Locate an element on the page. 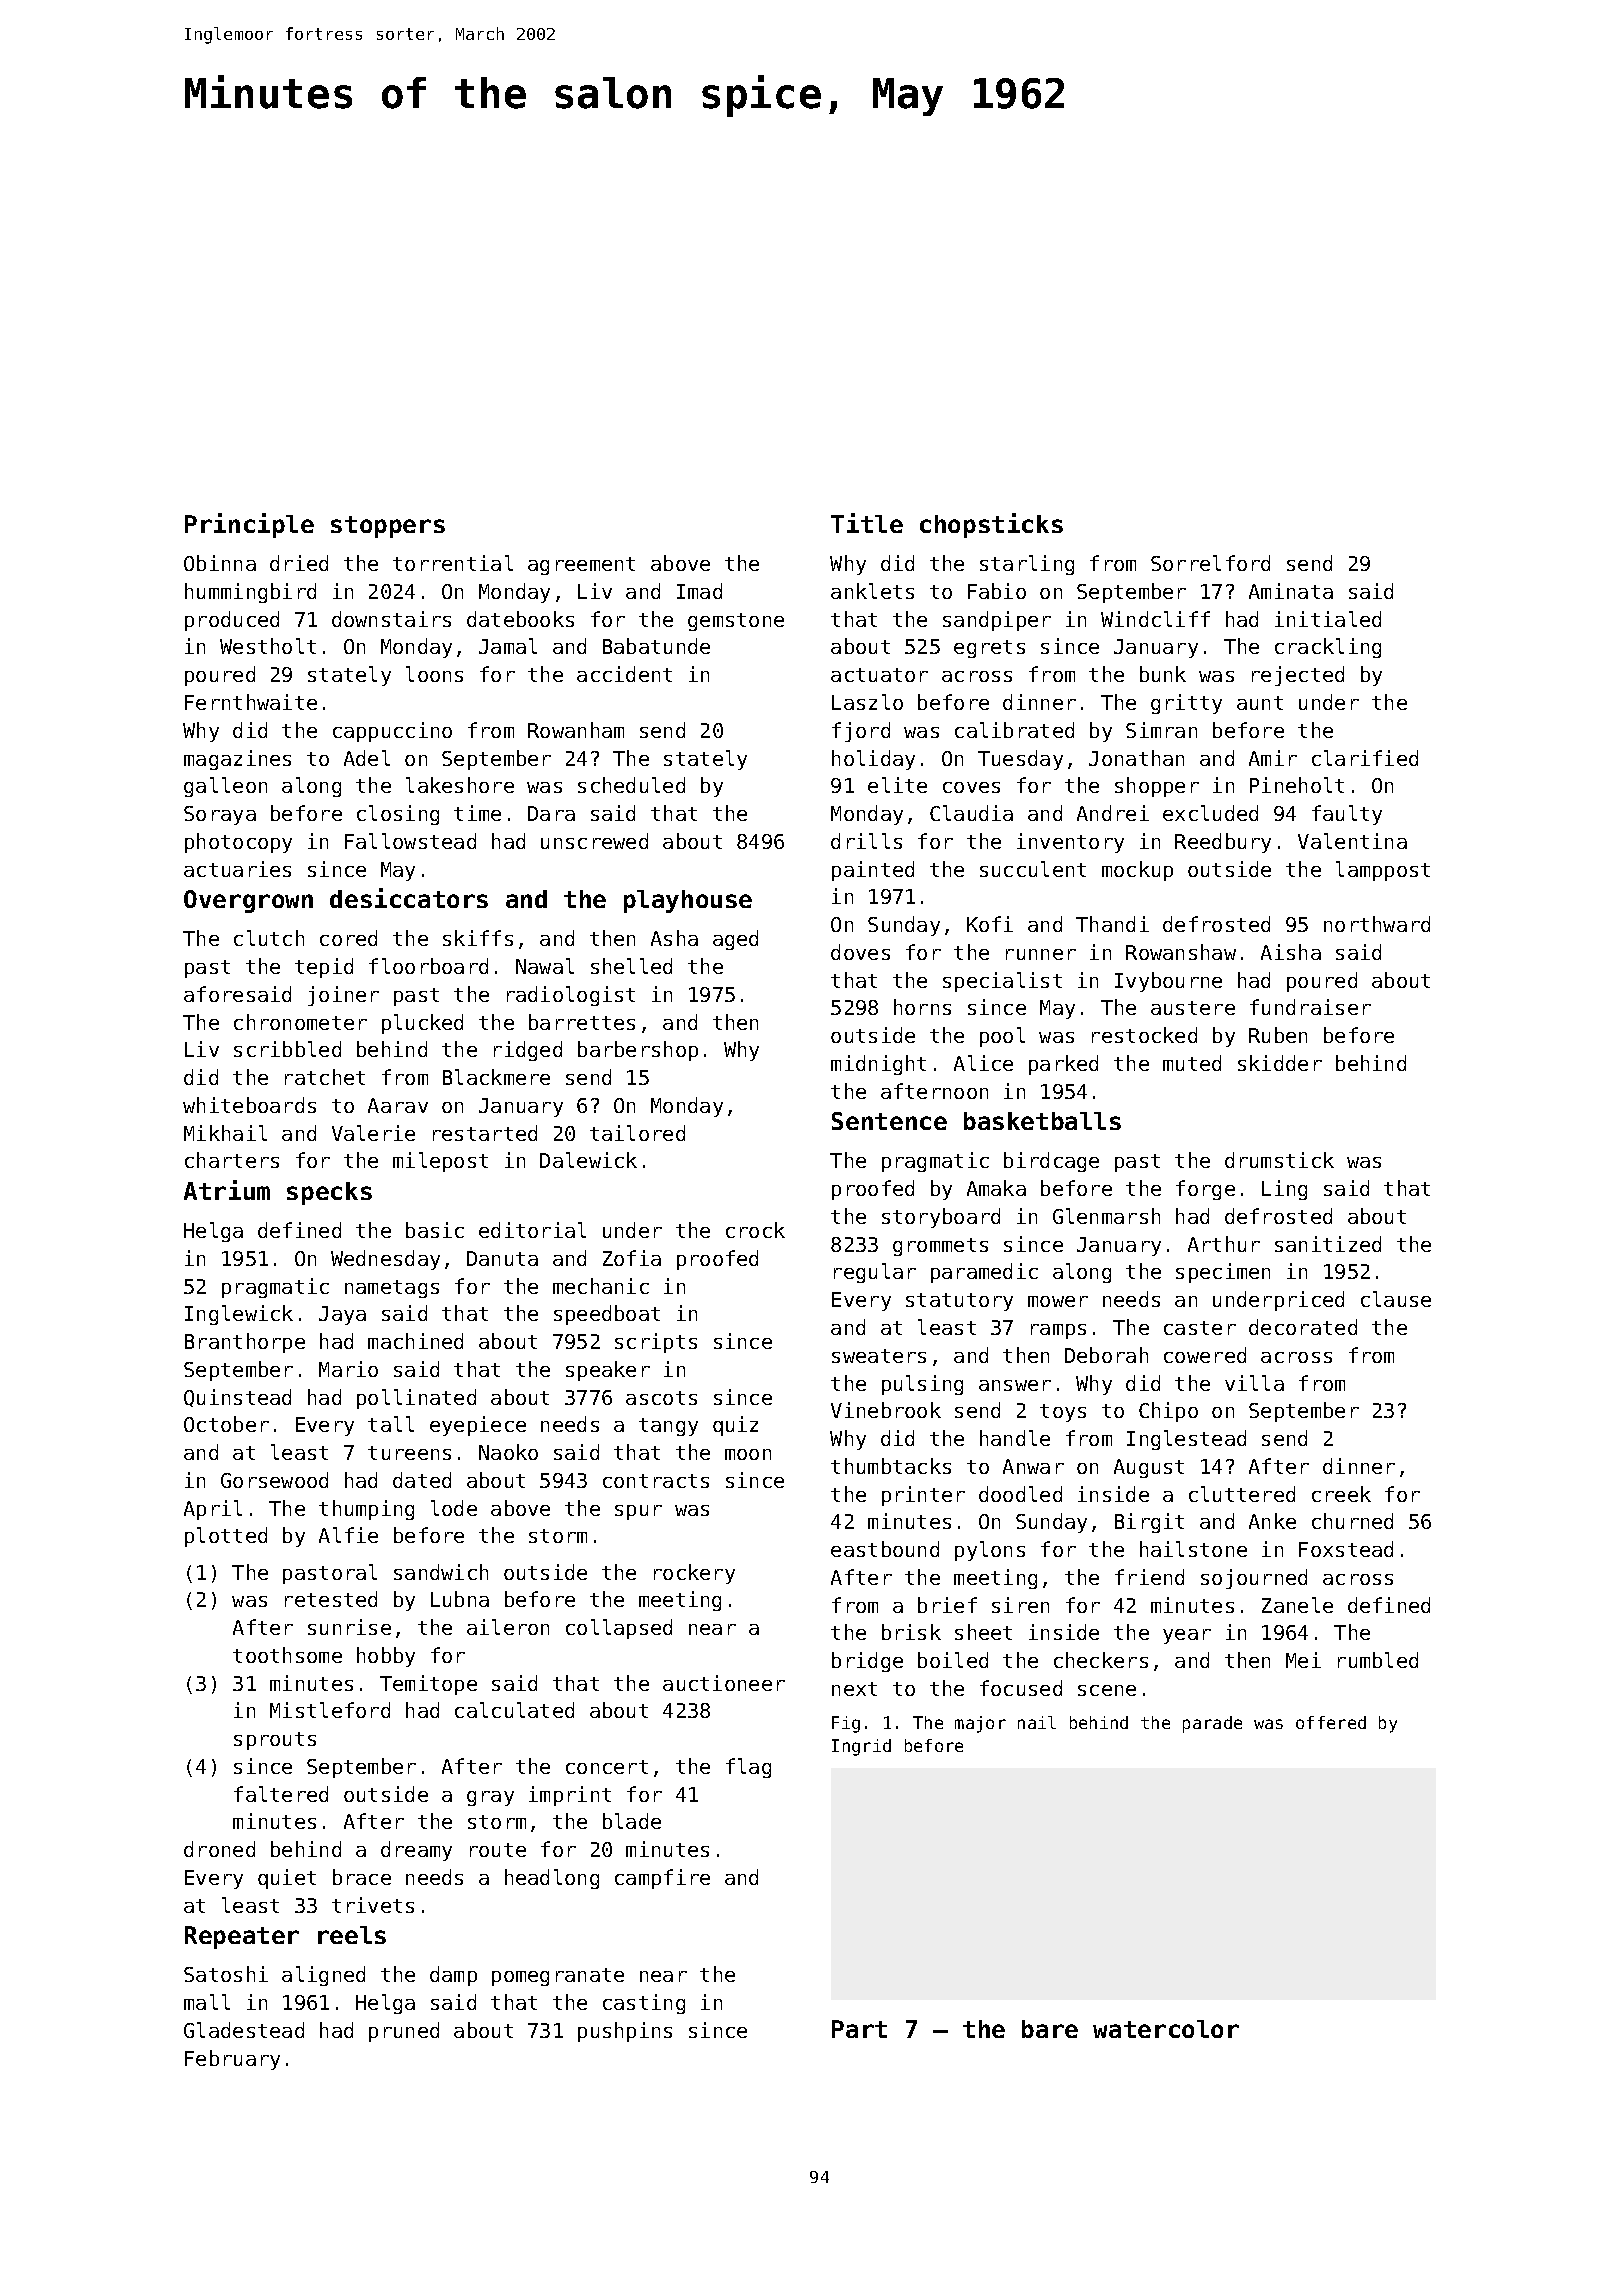 The image size is (1620, 2292). February is located at coordinates (232, 2060).
